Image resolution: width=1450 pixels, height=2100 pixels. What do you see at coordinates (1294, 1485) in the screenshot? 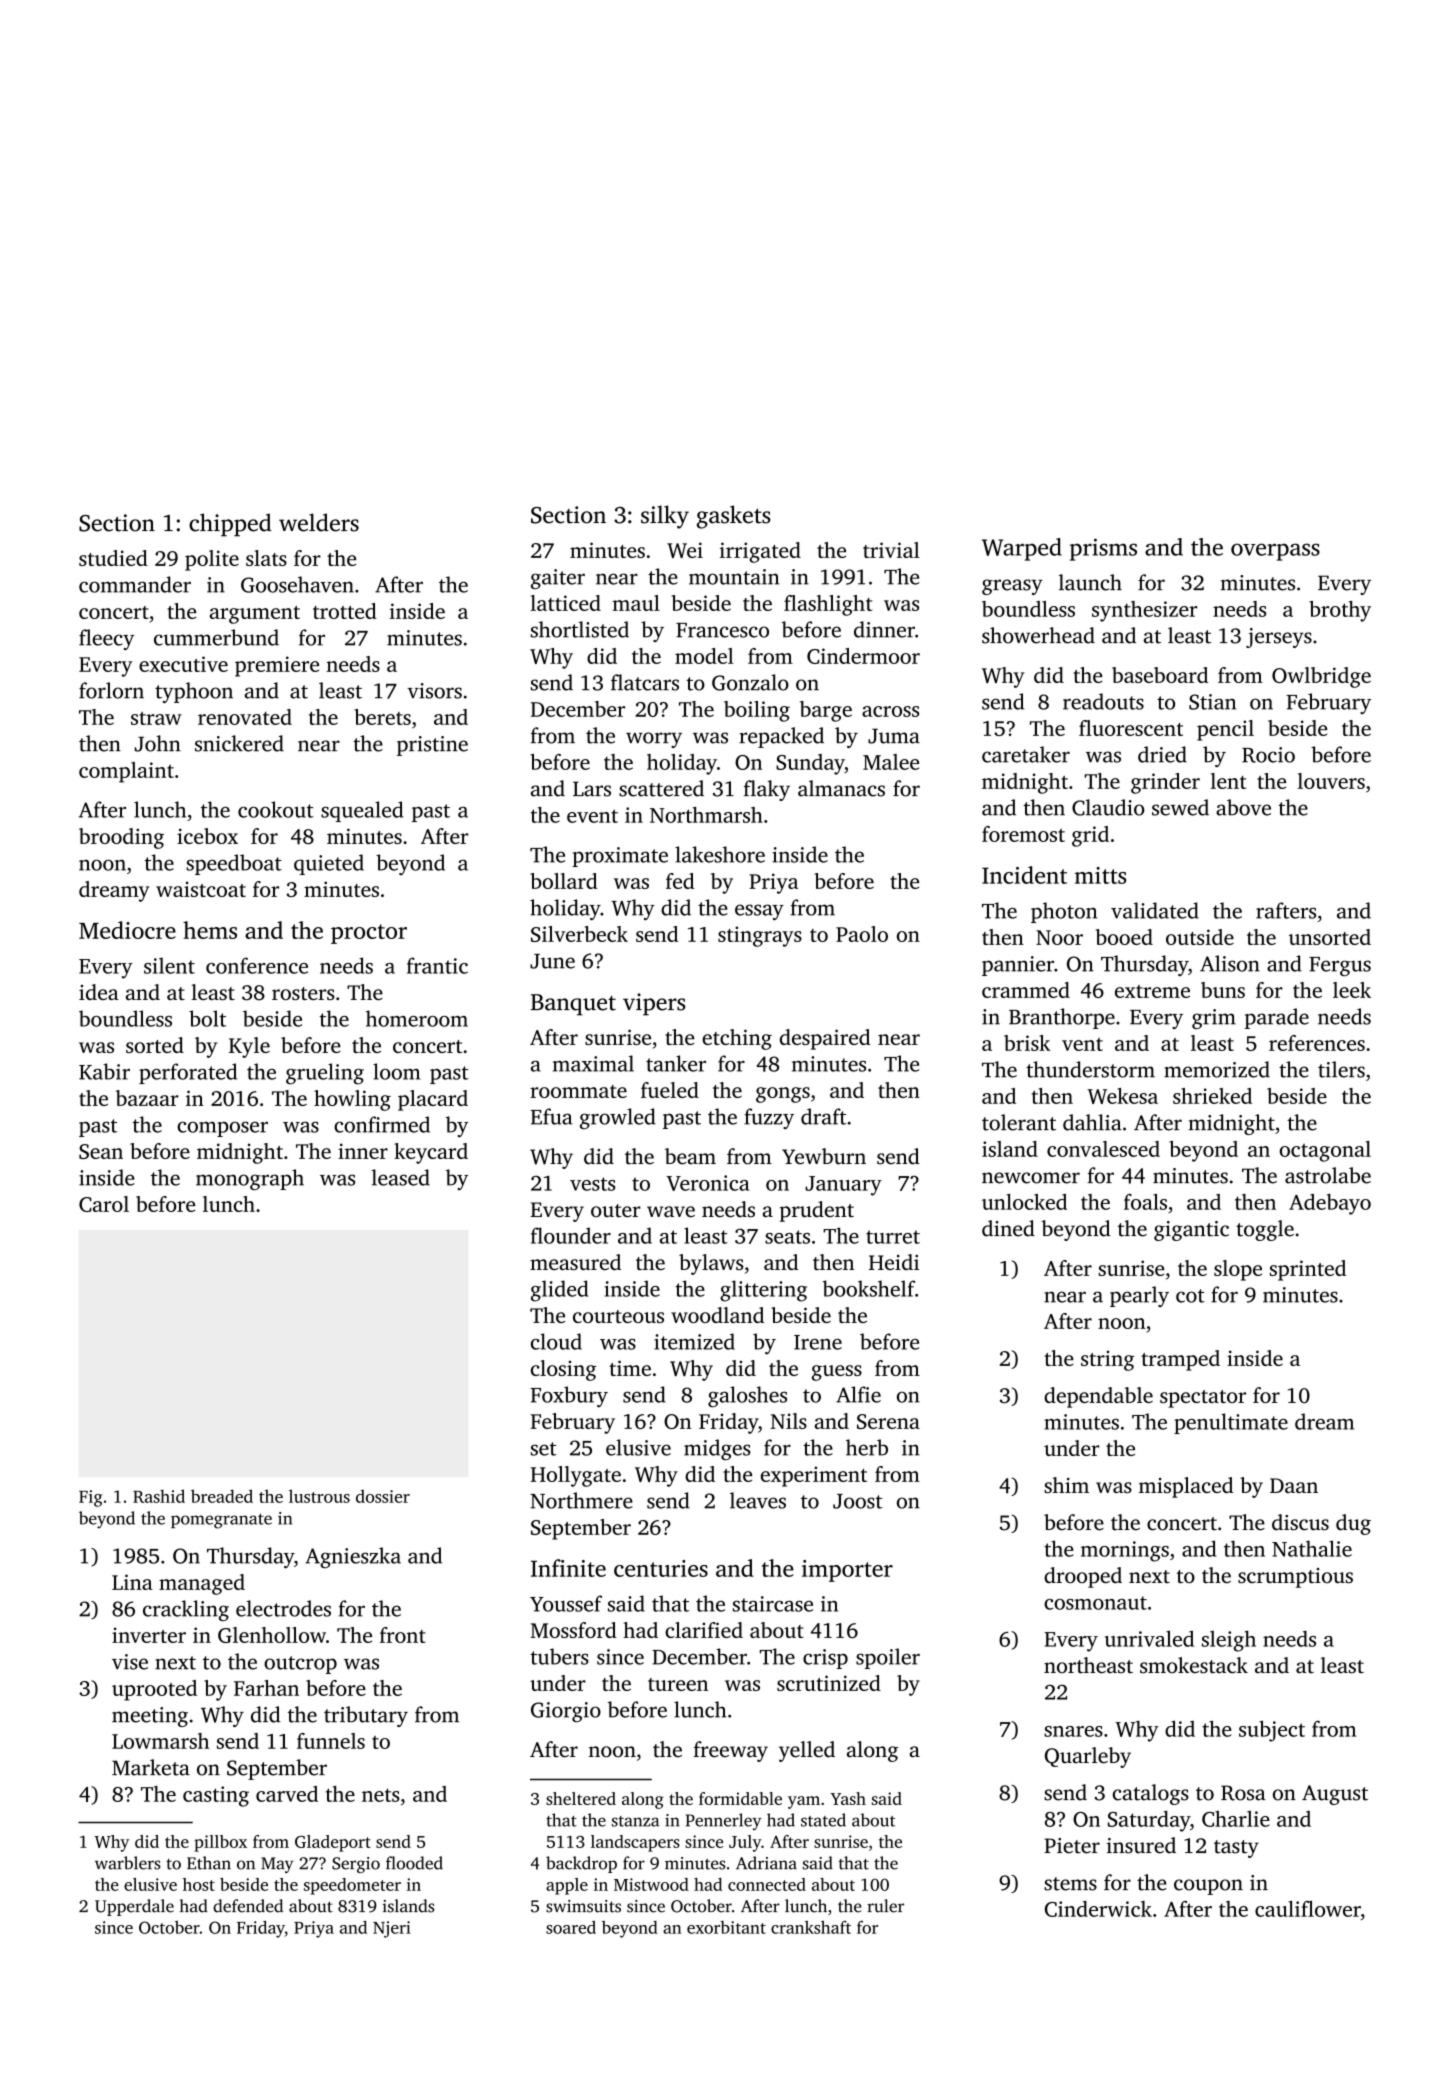
I see `Daan` at bounding box center [1294, 1485].
